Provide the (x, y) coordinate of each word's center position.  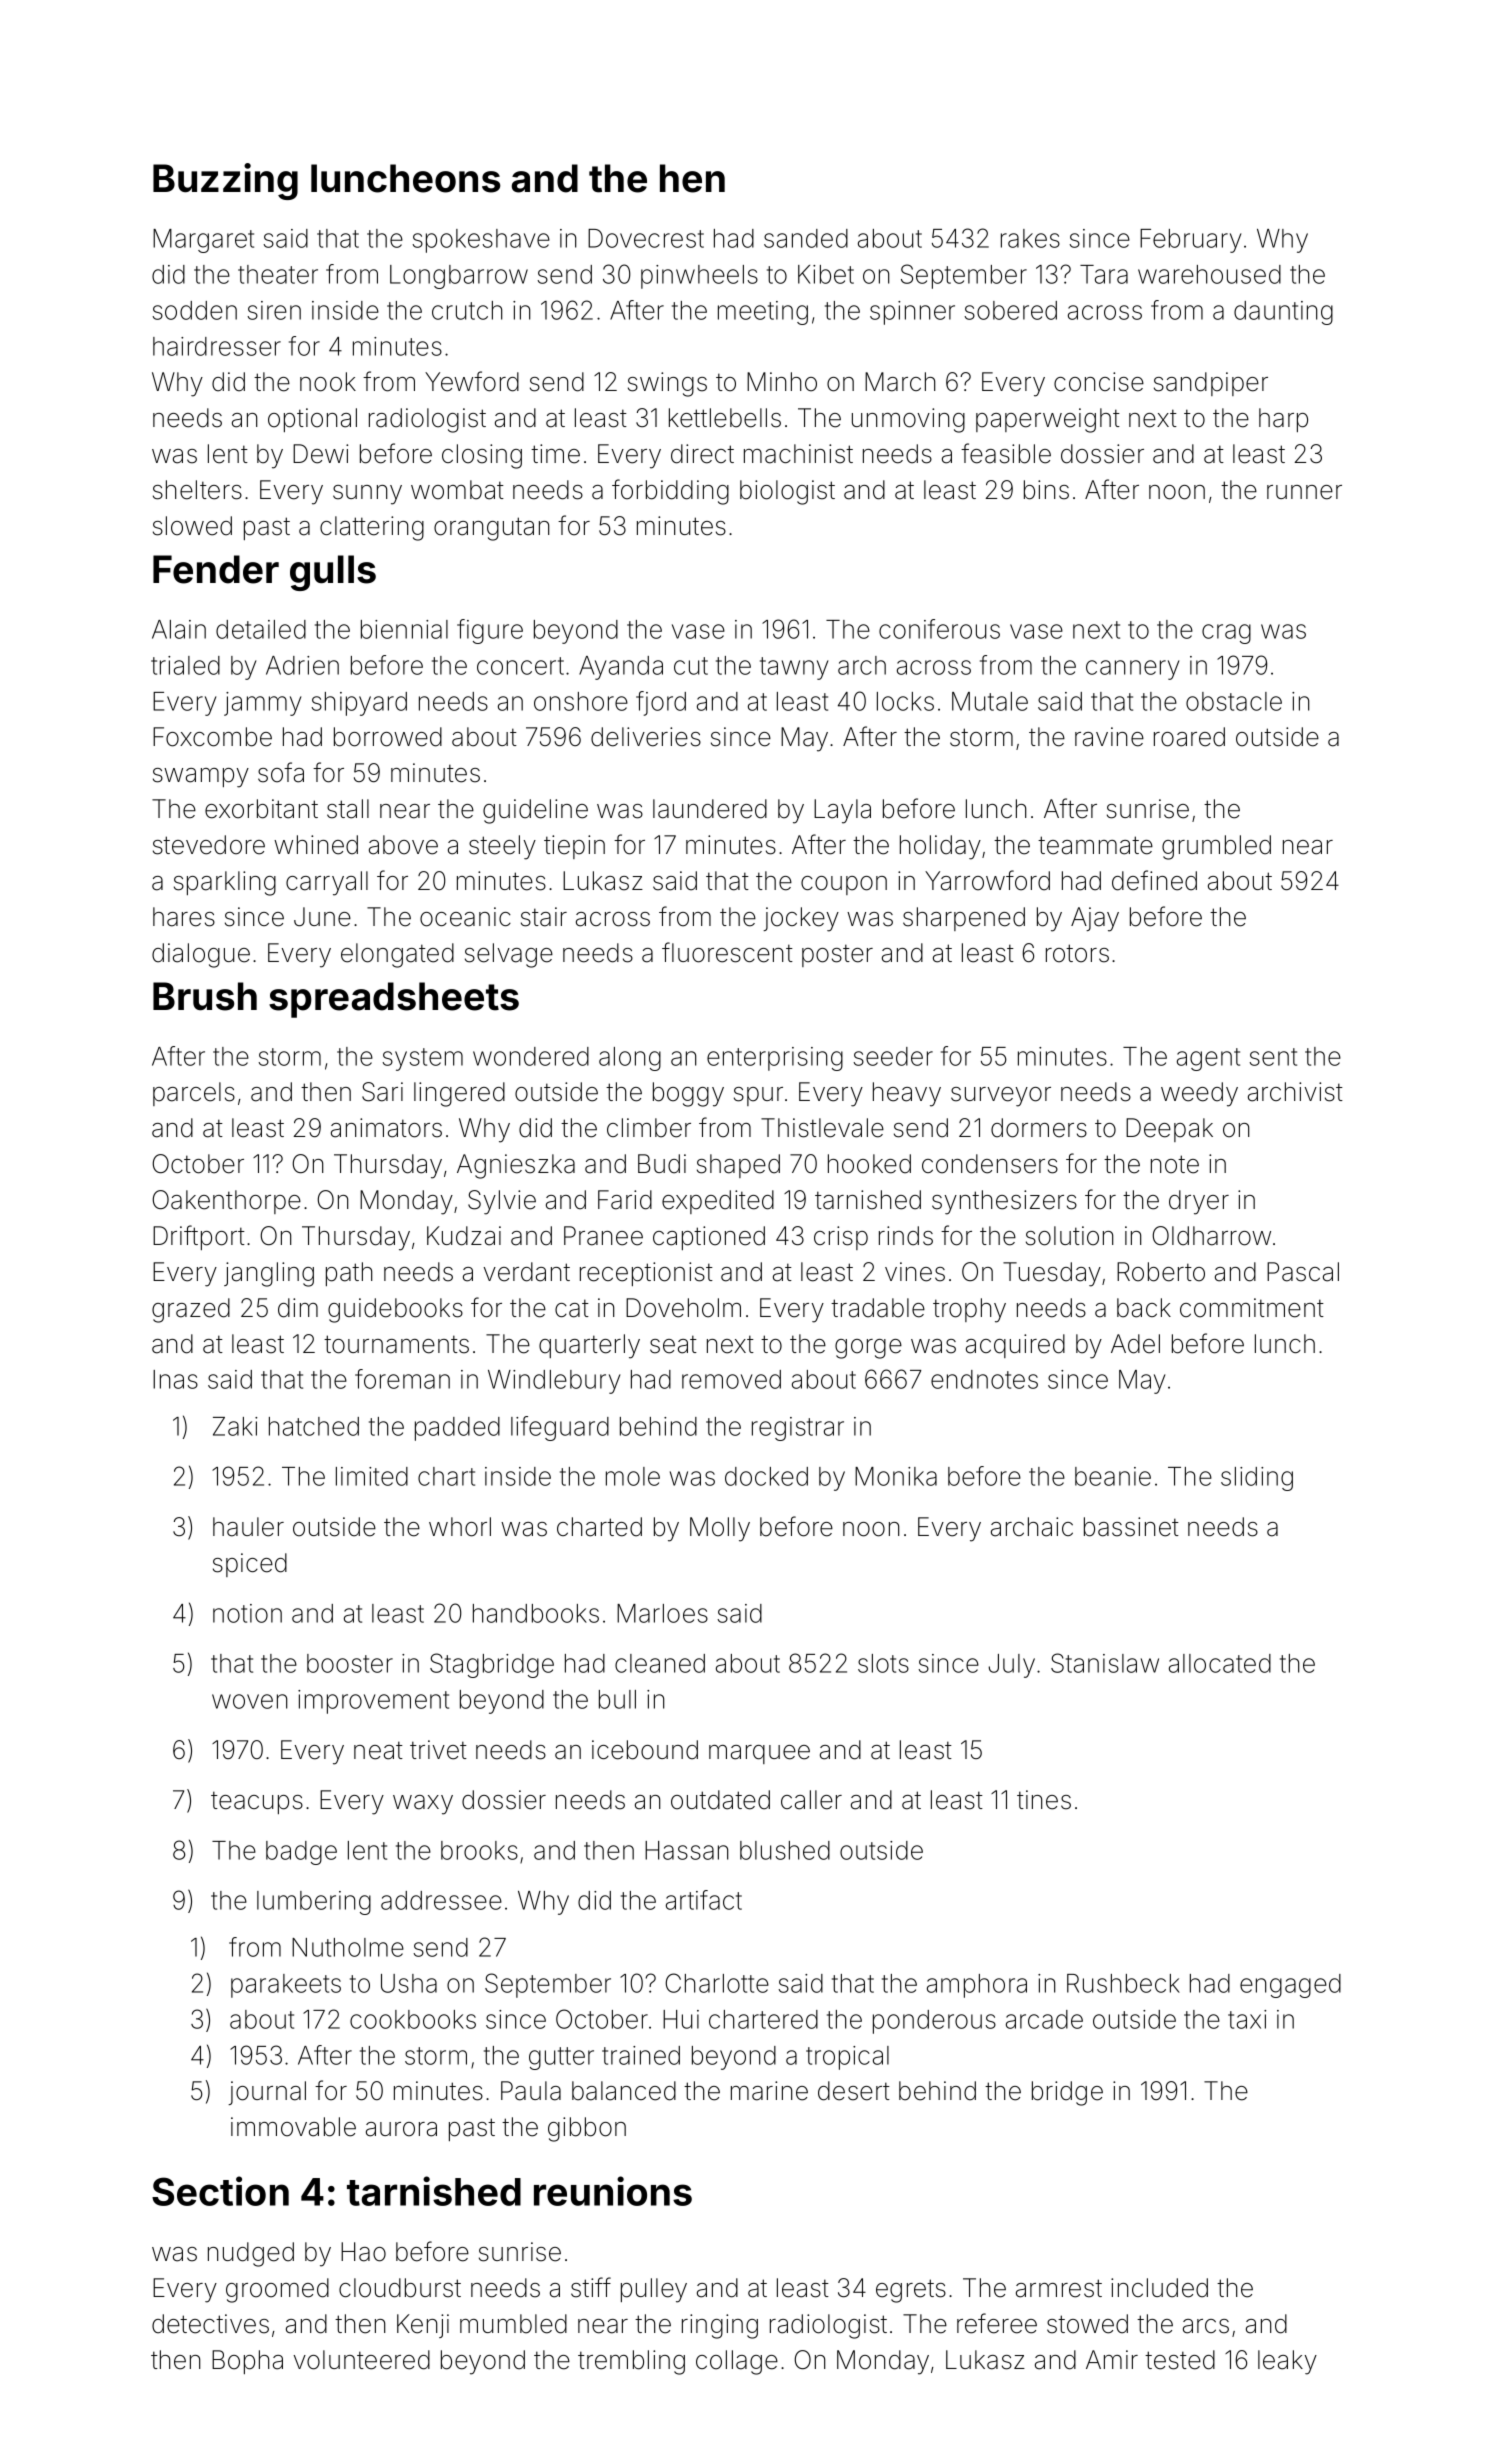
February (1190, 241)
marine (769, 2091)
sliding (1257, 1479)
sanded (806, 238)
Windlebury (554, 1382)
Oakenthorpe (226, 1202)
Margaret (203, 241)
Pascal (1303, 1272)
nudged (251, 2254)
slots (883, 1663)
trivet (438, 1750)
